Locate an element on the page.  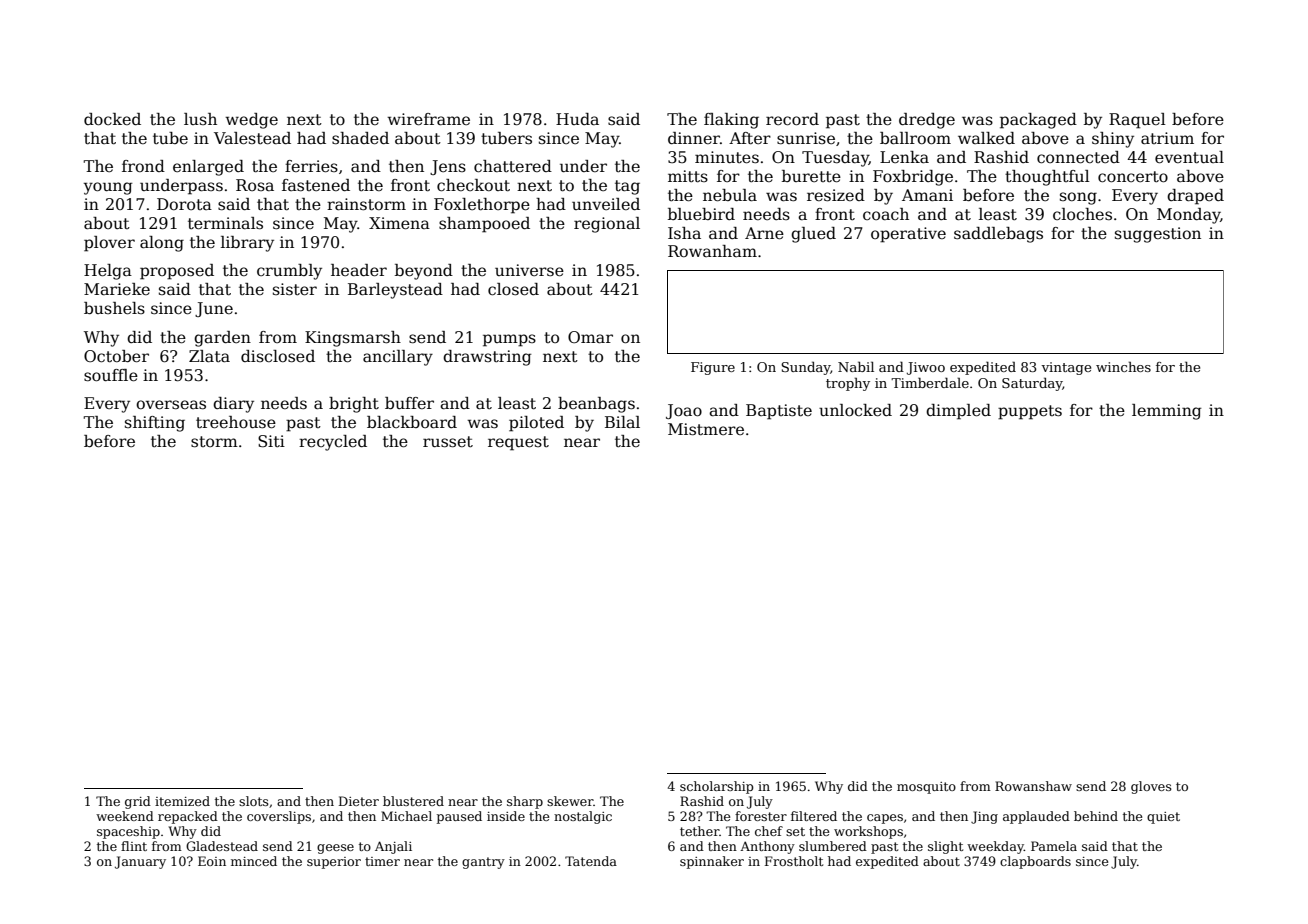
scholarship is located at coordinates (717, 787).
